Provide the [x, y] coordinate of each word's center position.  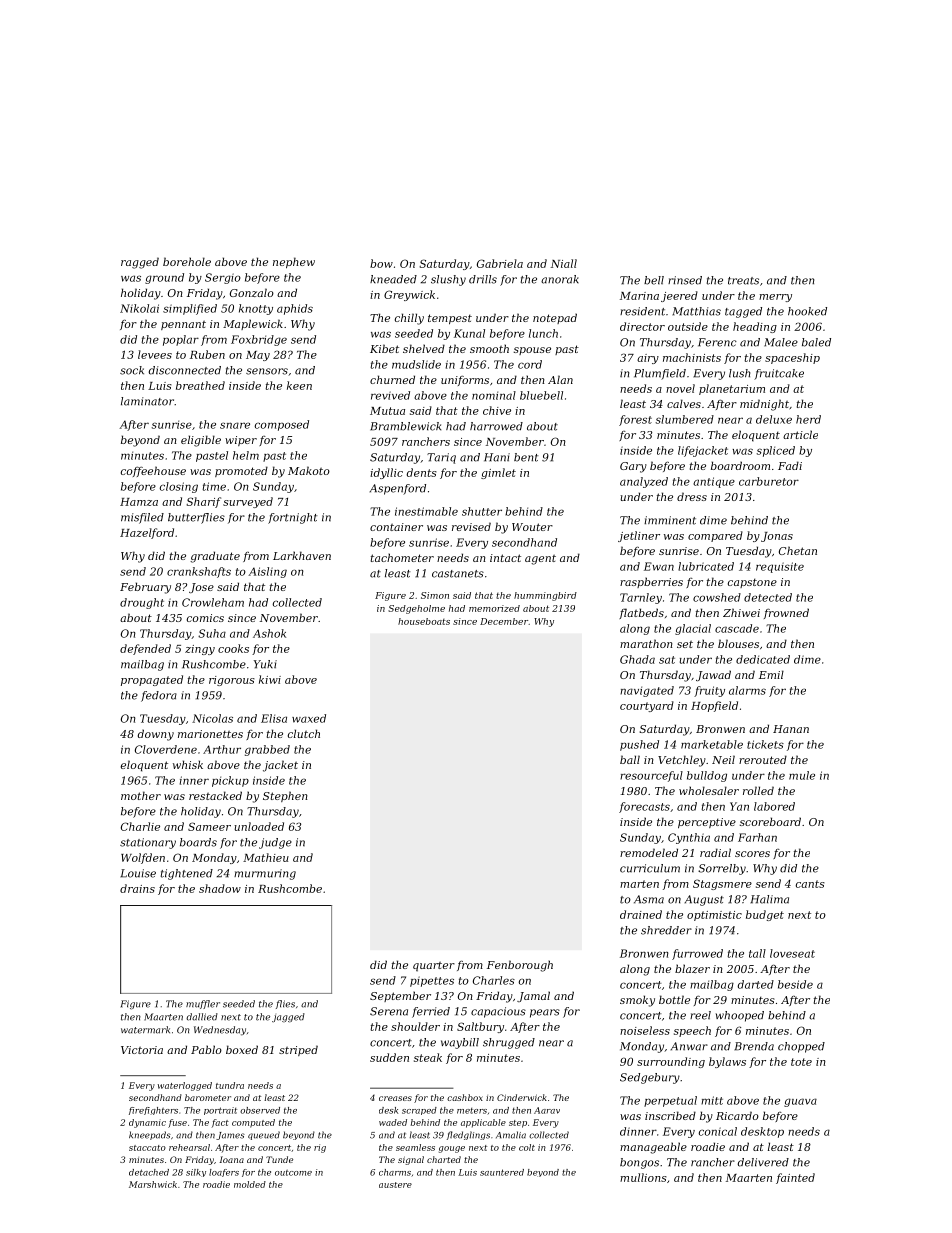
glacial [693, 629]
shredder [666, 930]
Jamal [533, 996]
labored [774, 806]
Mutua [387, 411]
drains [137, 888]
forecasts [644, 807]
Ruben [207, 354]
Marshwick [153, 1184]
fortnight [292, 518]
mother [141, 795]
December [504, 621]
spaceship [792, 358]
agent [540, 560]
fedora [159, 696]
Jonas [777, 537]
